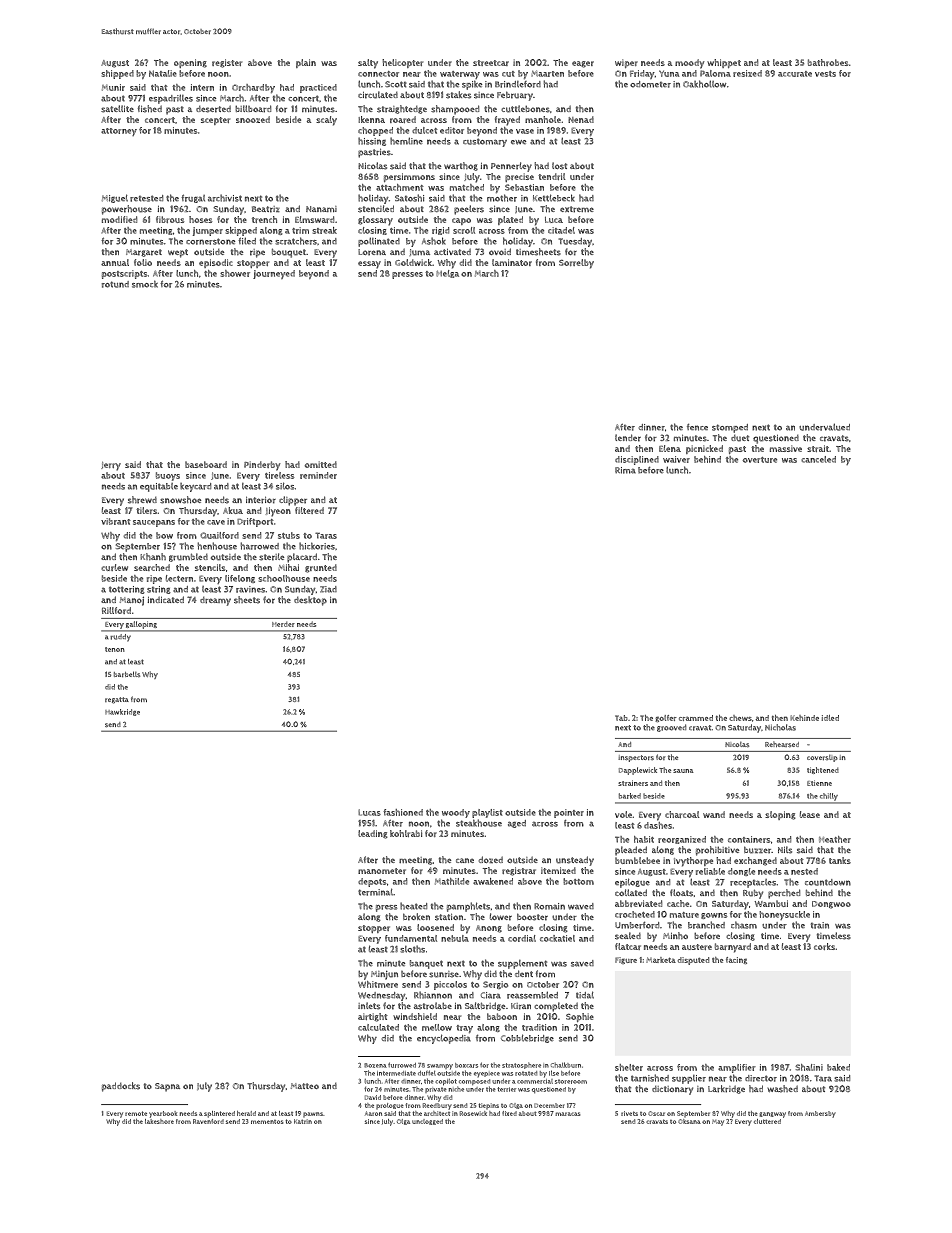  Describe the element at coordinates (487, 813) in the page. I see `playlist` at that location.
